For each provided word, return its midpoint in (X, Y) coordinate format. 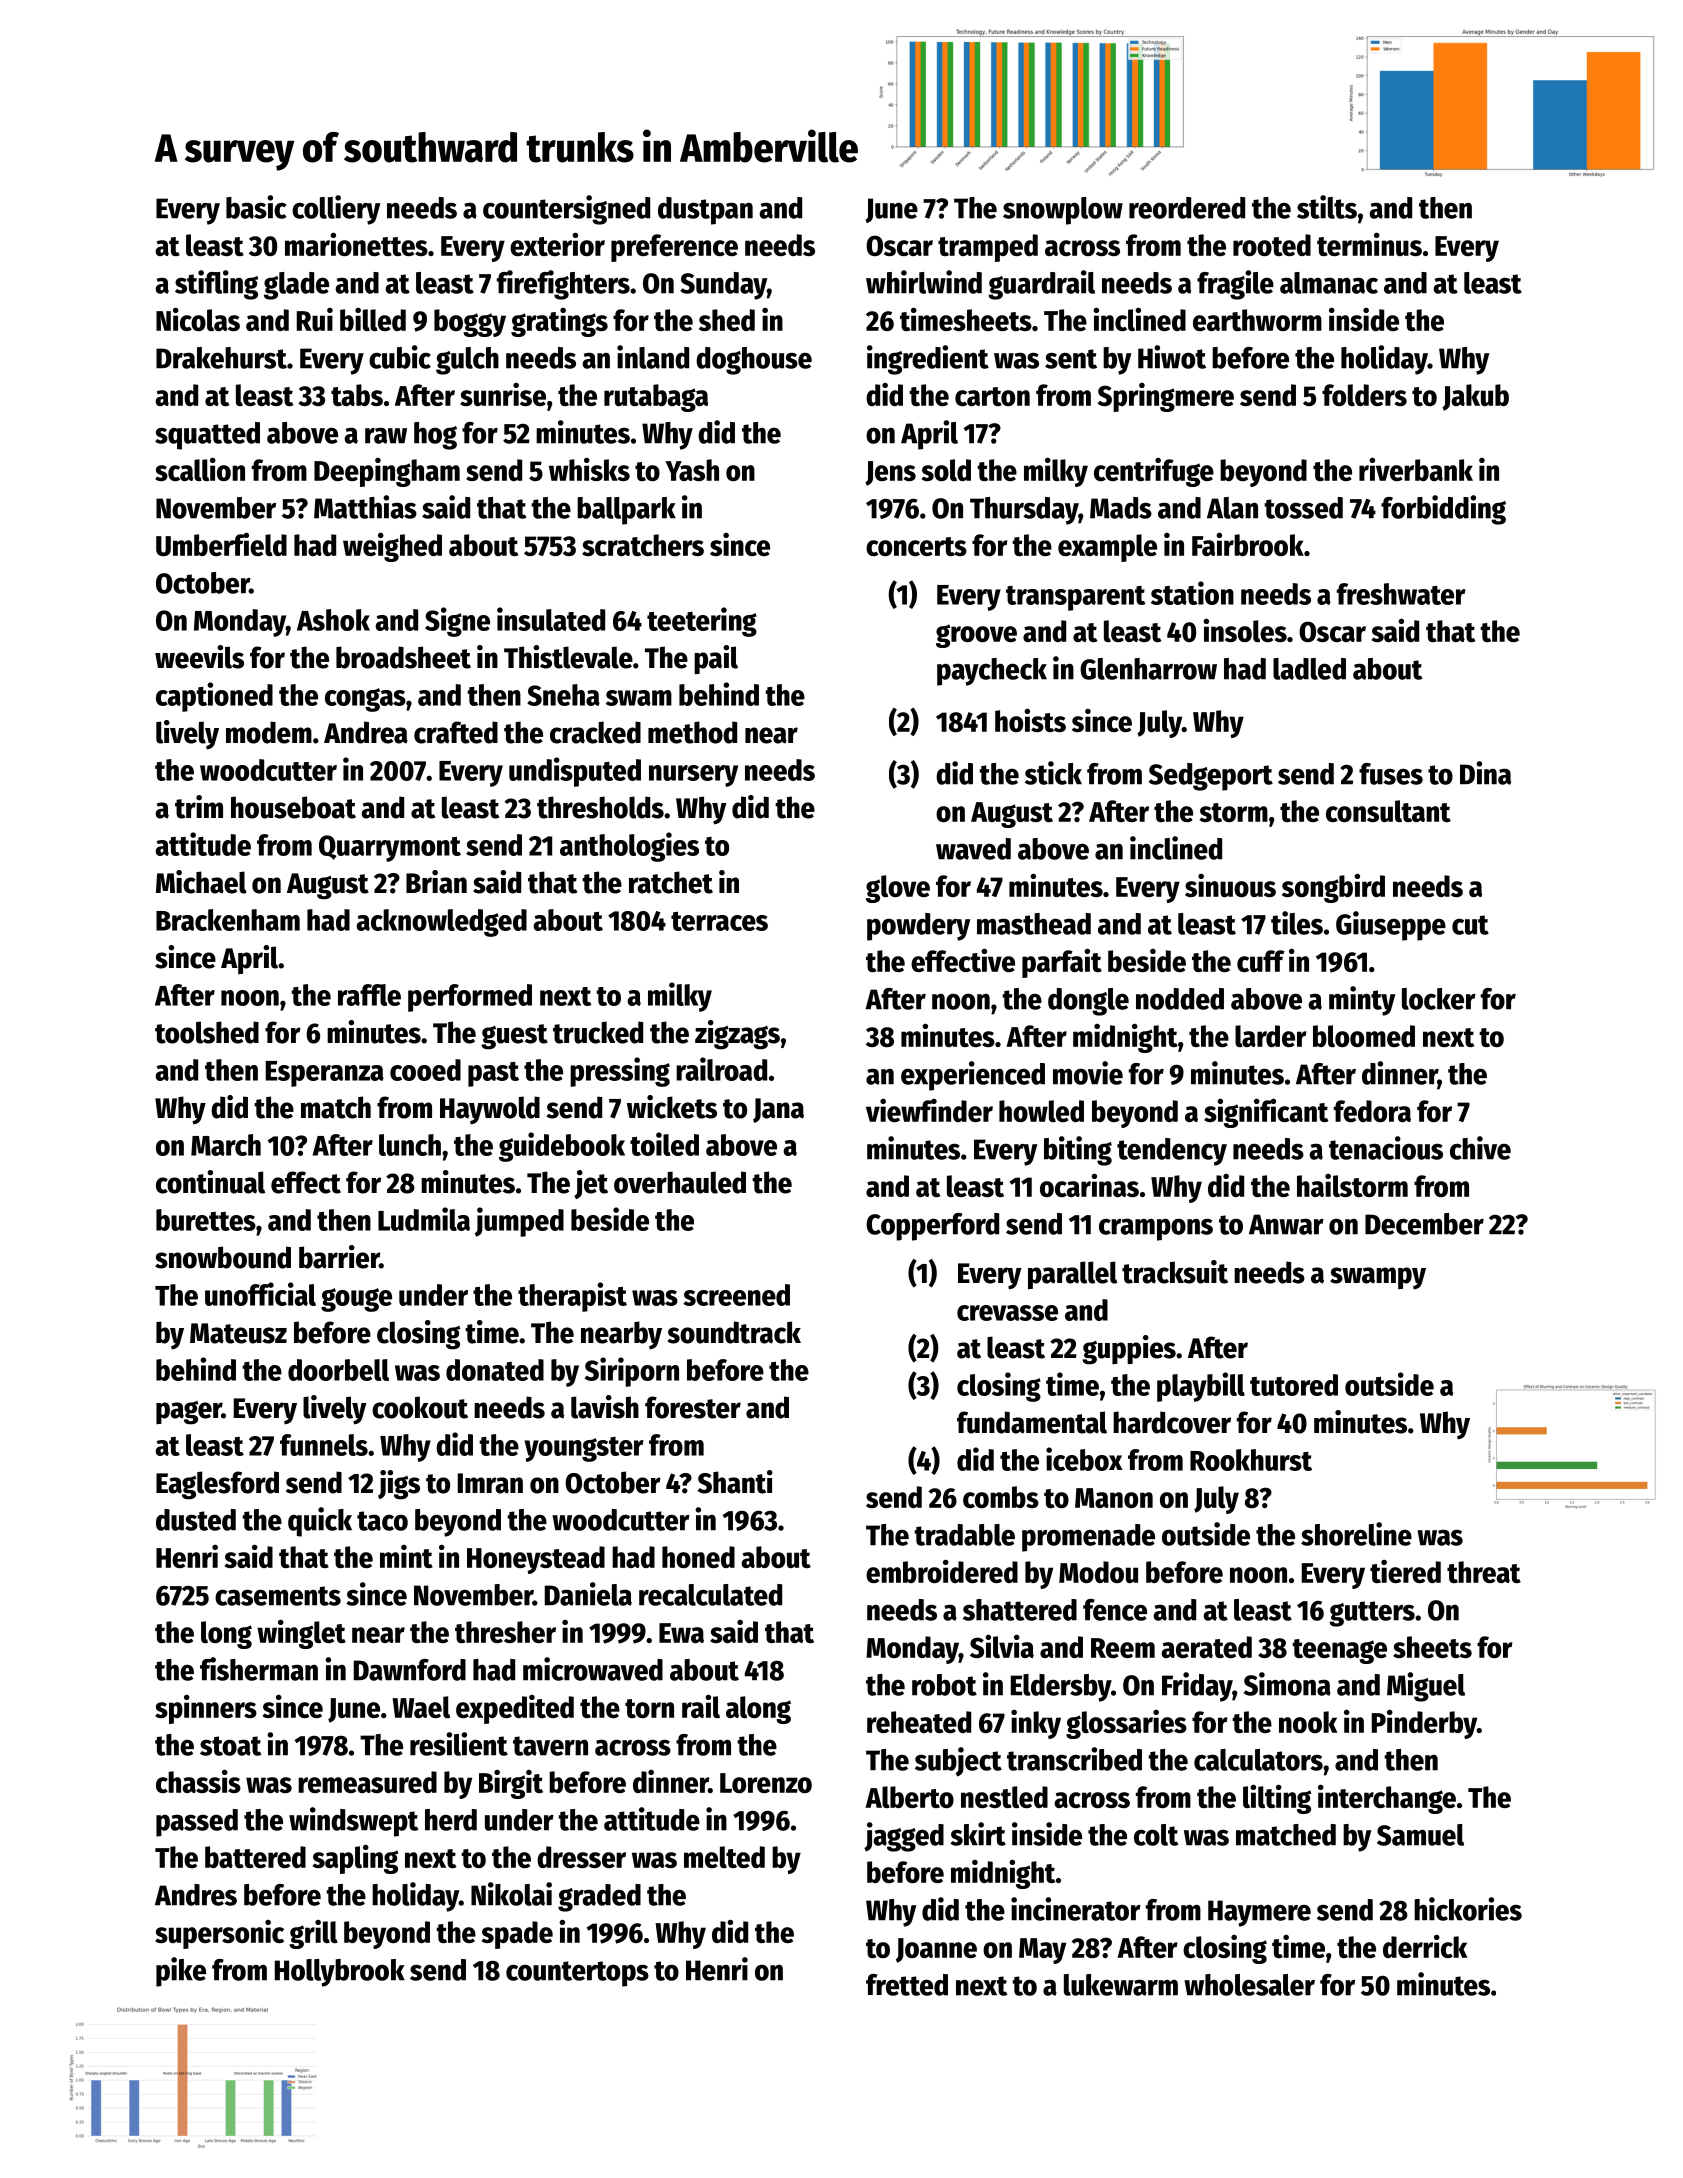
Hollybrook (340, 1973)
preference (674, 248)
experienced (973, 1076)
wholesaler (1249, 1985)
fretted (907, 1985)
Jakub (1475, 397)
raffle (369, 995)
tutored (1294, 1385)
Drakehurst (221, 358)
